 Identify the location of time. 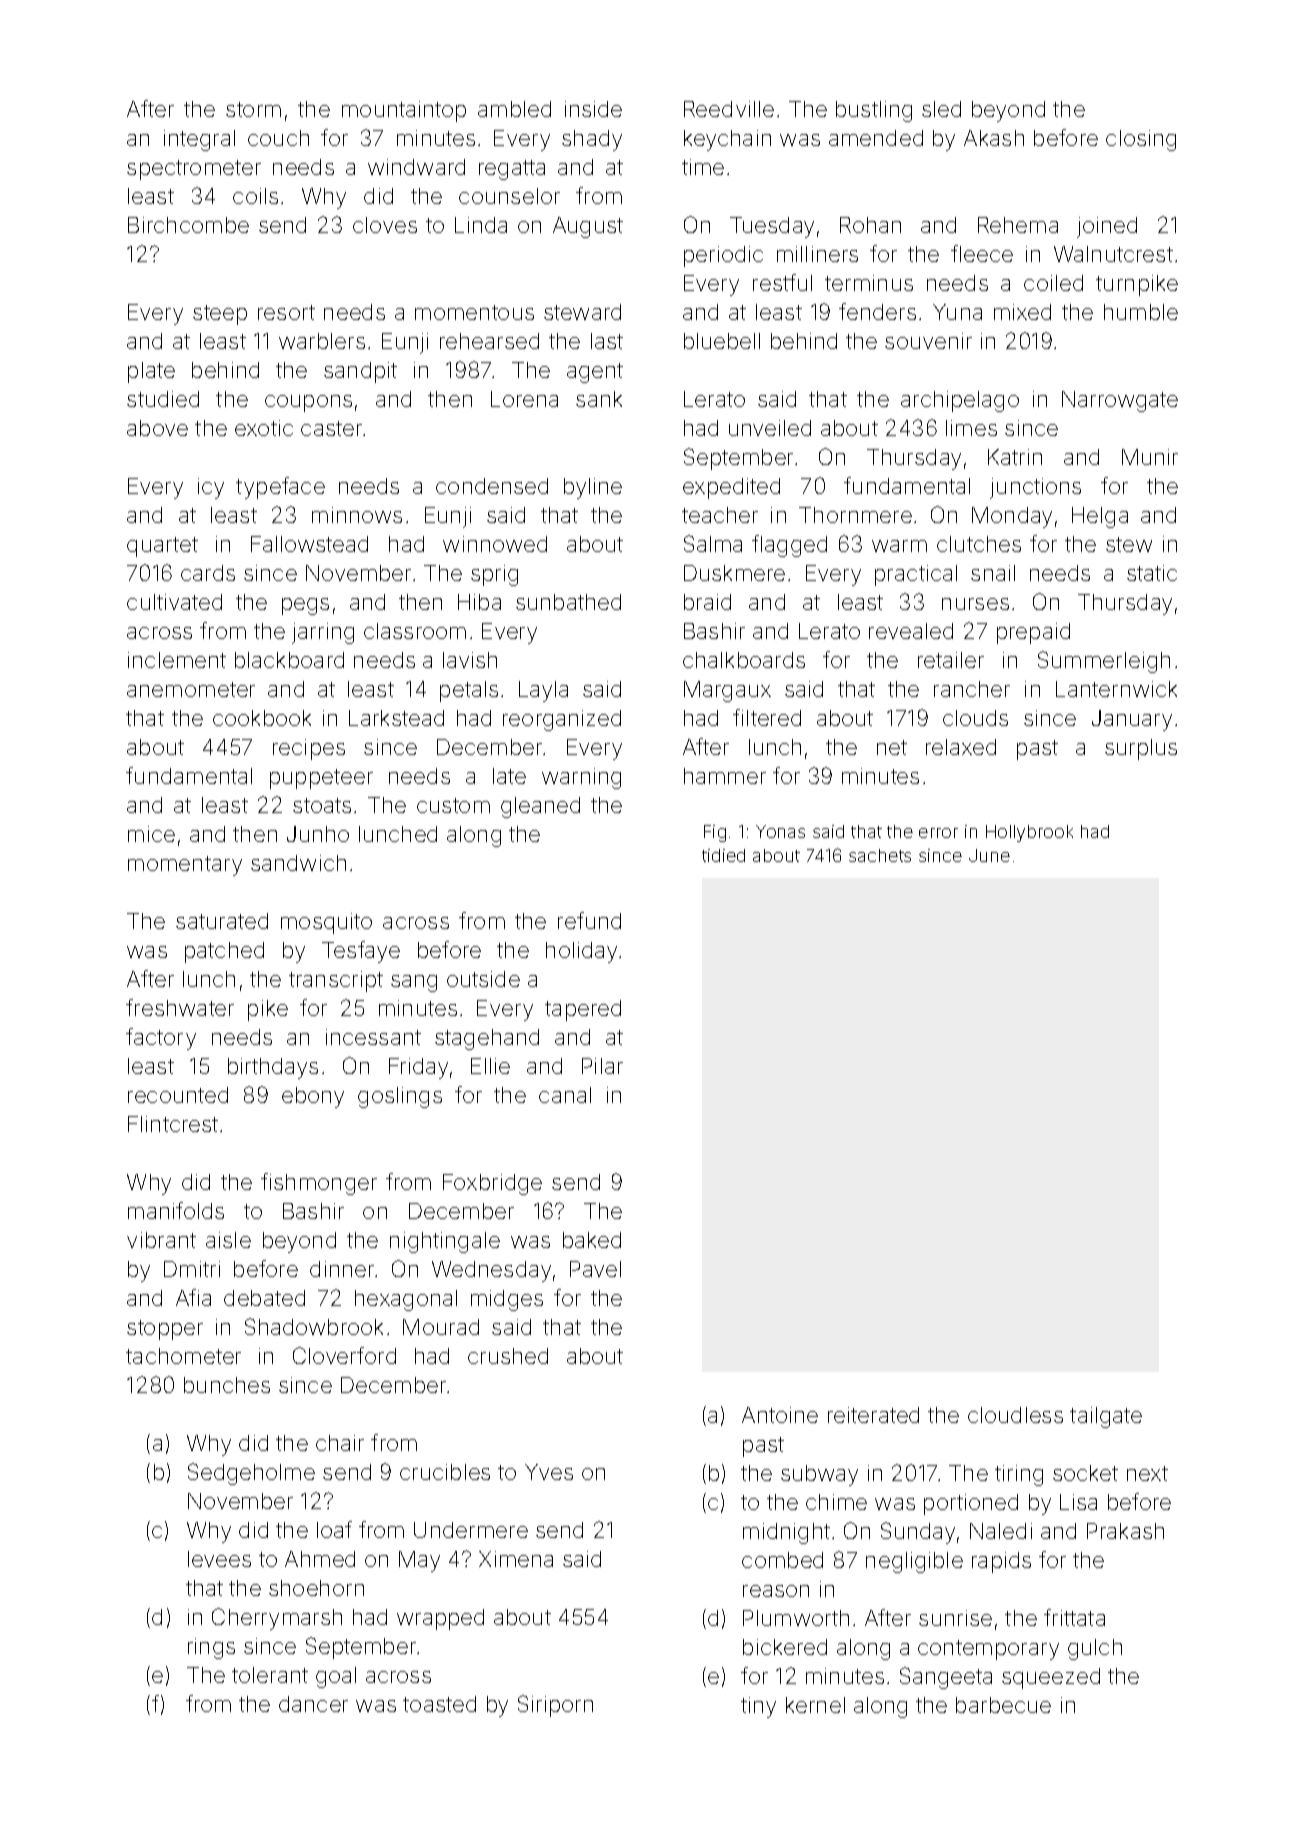
(703, 167).
